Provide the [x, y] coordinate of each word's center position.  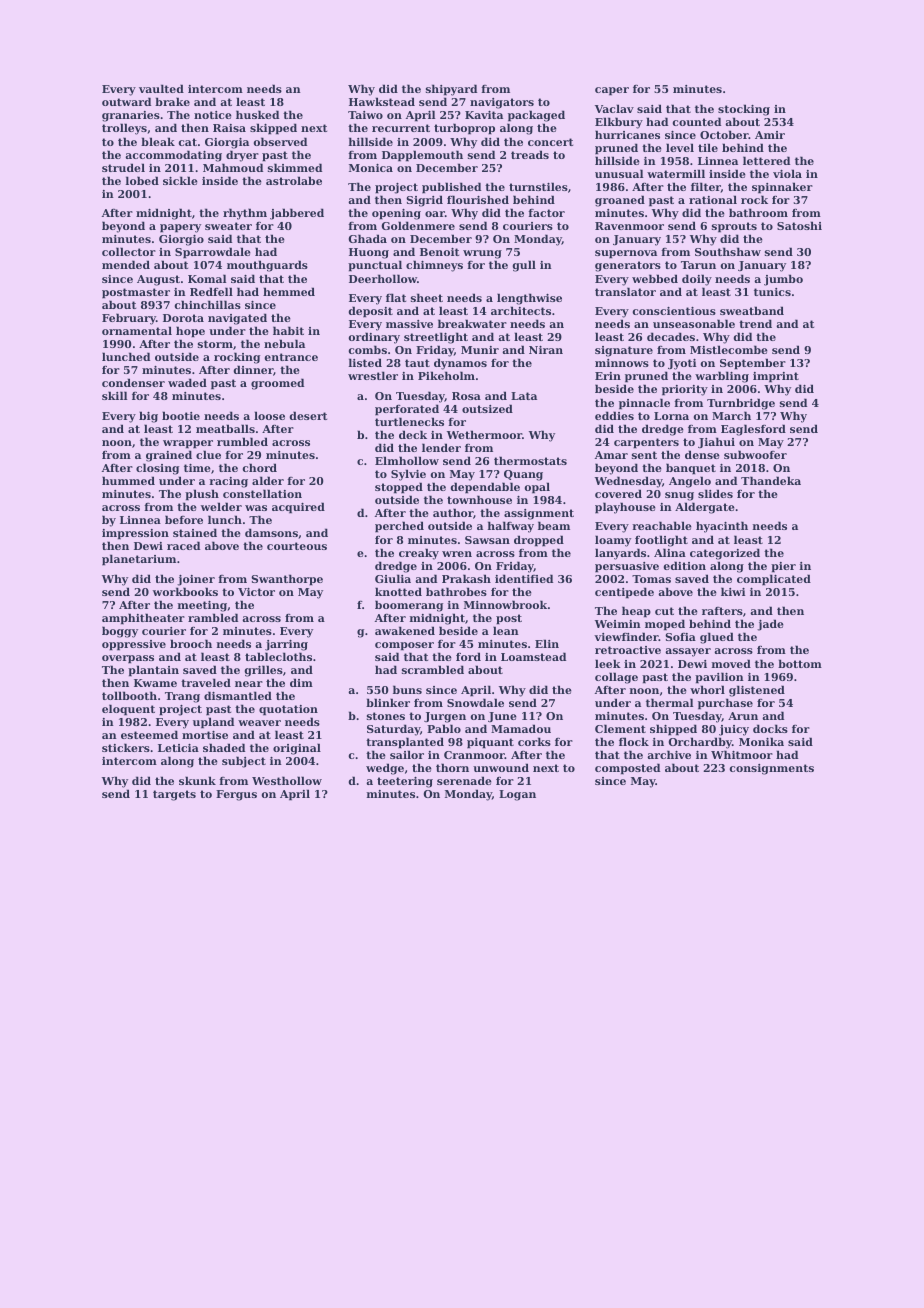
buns [407, 689]
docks [770, 728]
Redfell [211, 291]
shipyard [451, 90]
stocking [744, 110]
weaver [259, 723]
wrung [482, 255]
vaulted [161, 88]
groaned [620, 201]
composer [404, 646]
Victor [256, 592]
